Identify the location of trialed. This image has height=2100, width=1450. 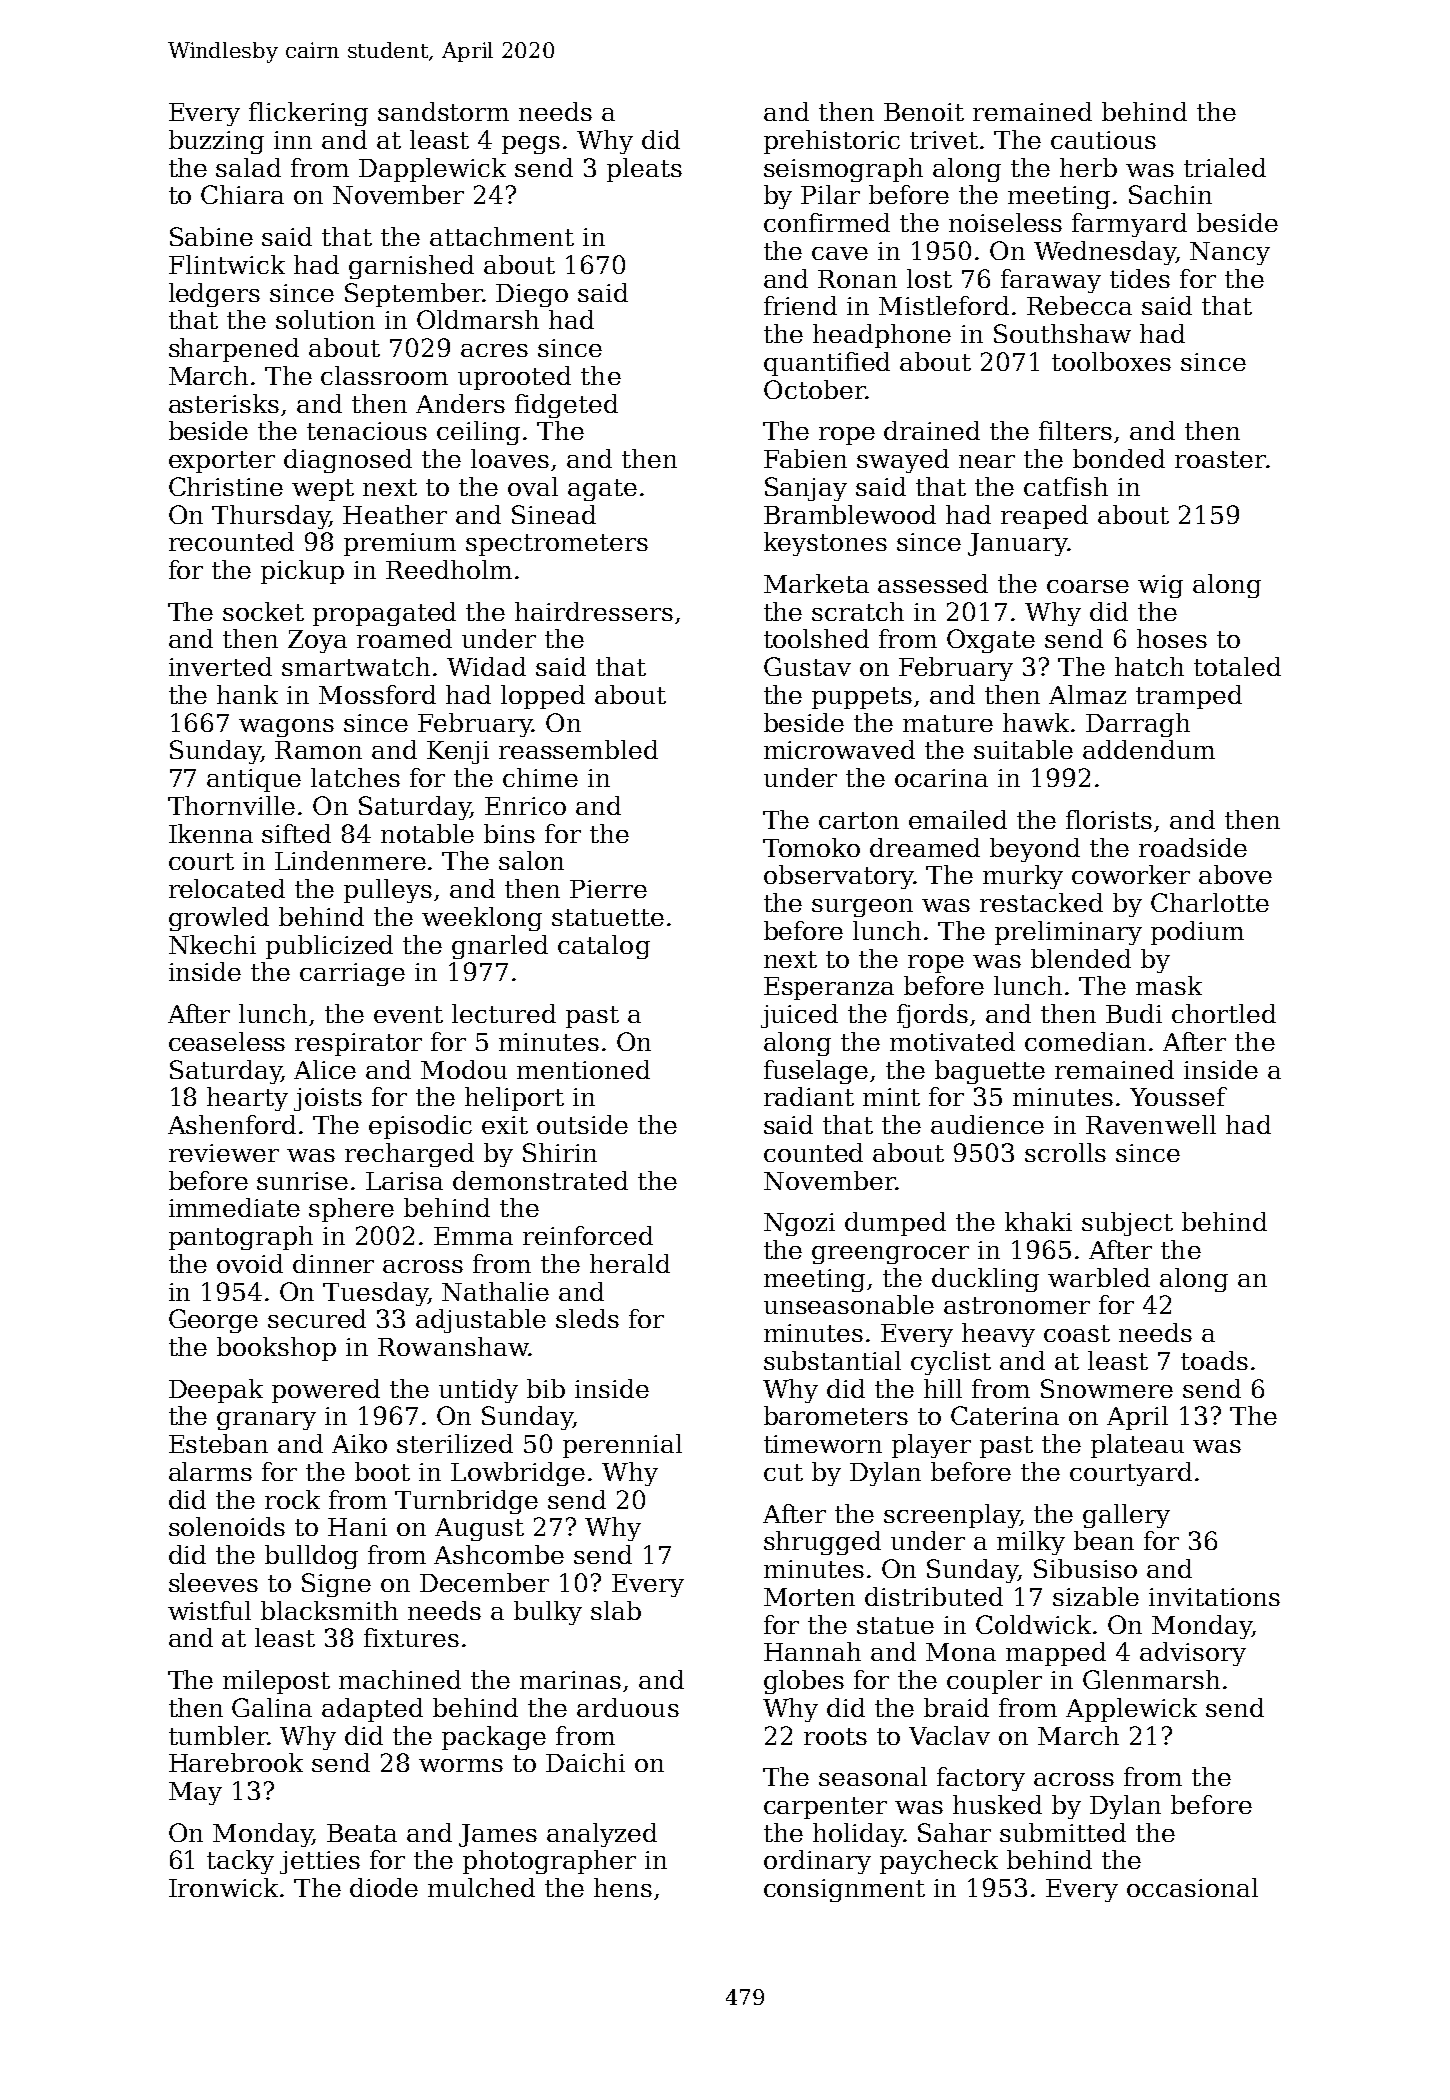
(1225, 167).
